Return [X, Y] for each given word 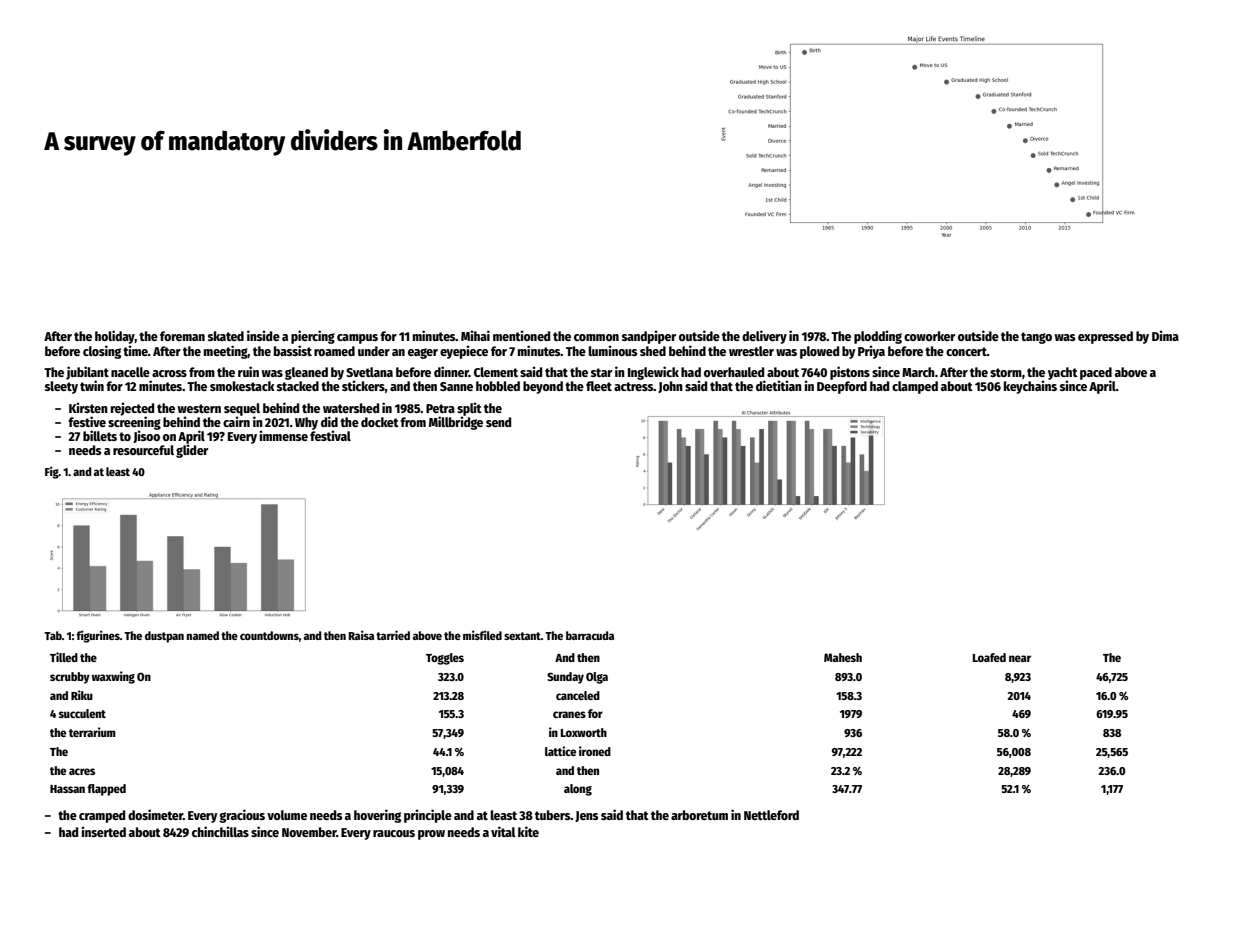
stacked [298, 386]
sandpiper [649, 337]
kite [528, 831]
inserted [103, 831]
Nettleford [771, 815]
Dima [1165, 335]
